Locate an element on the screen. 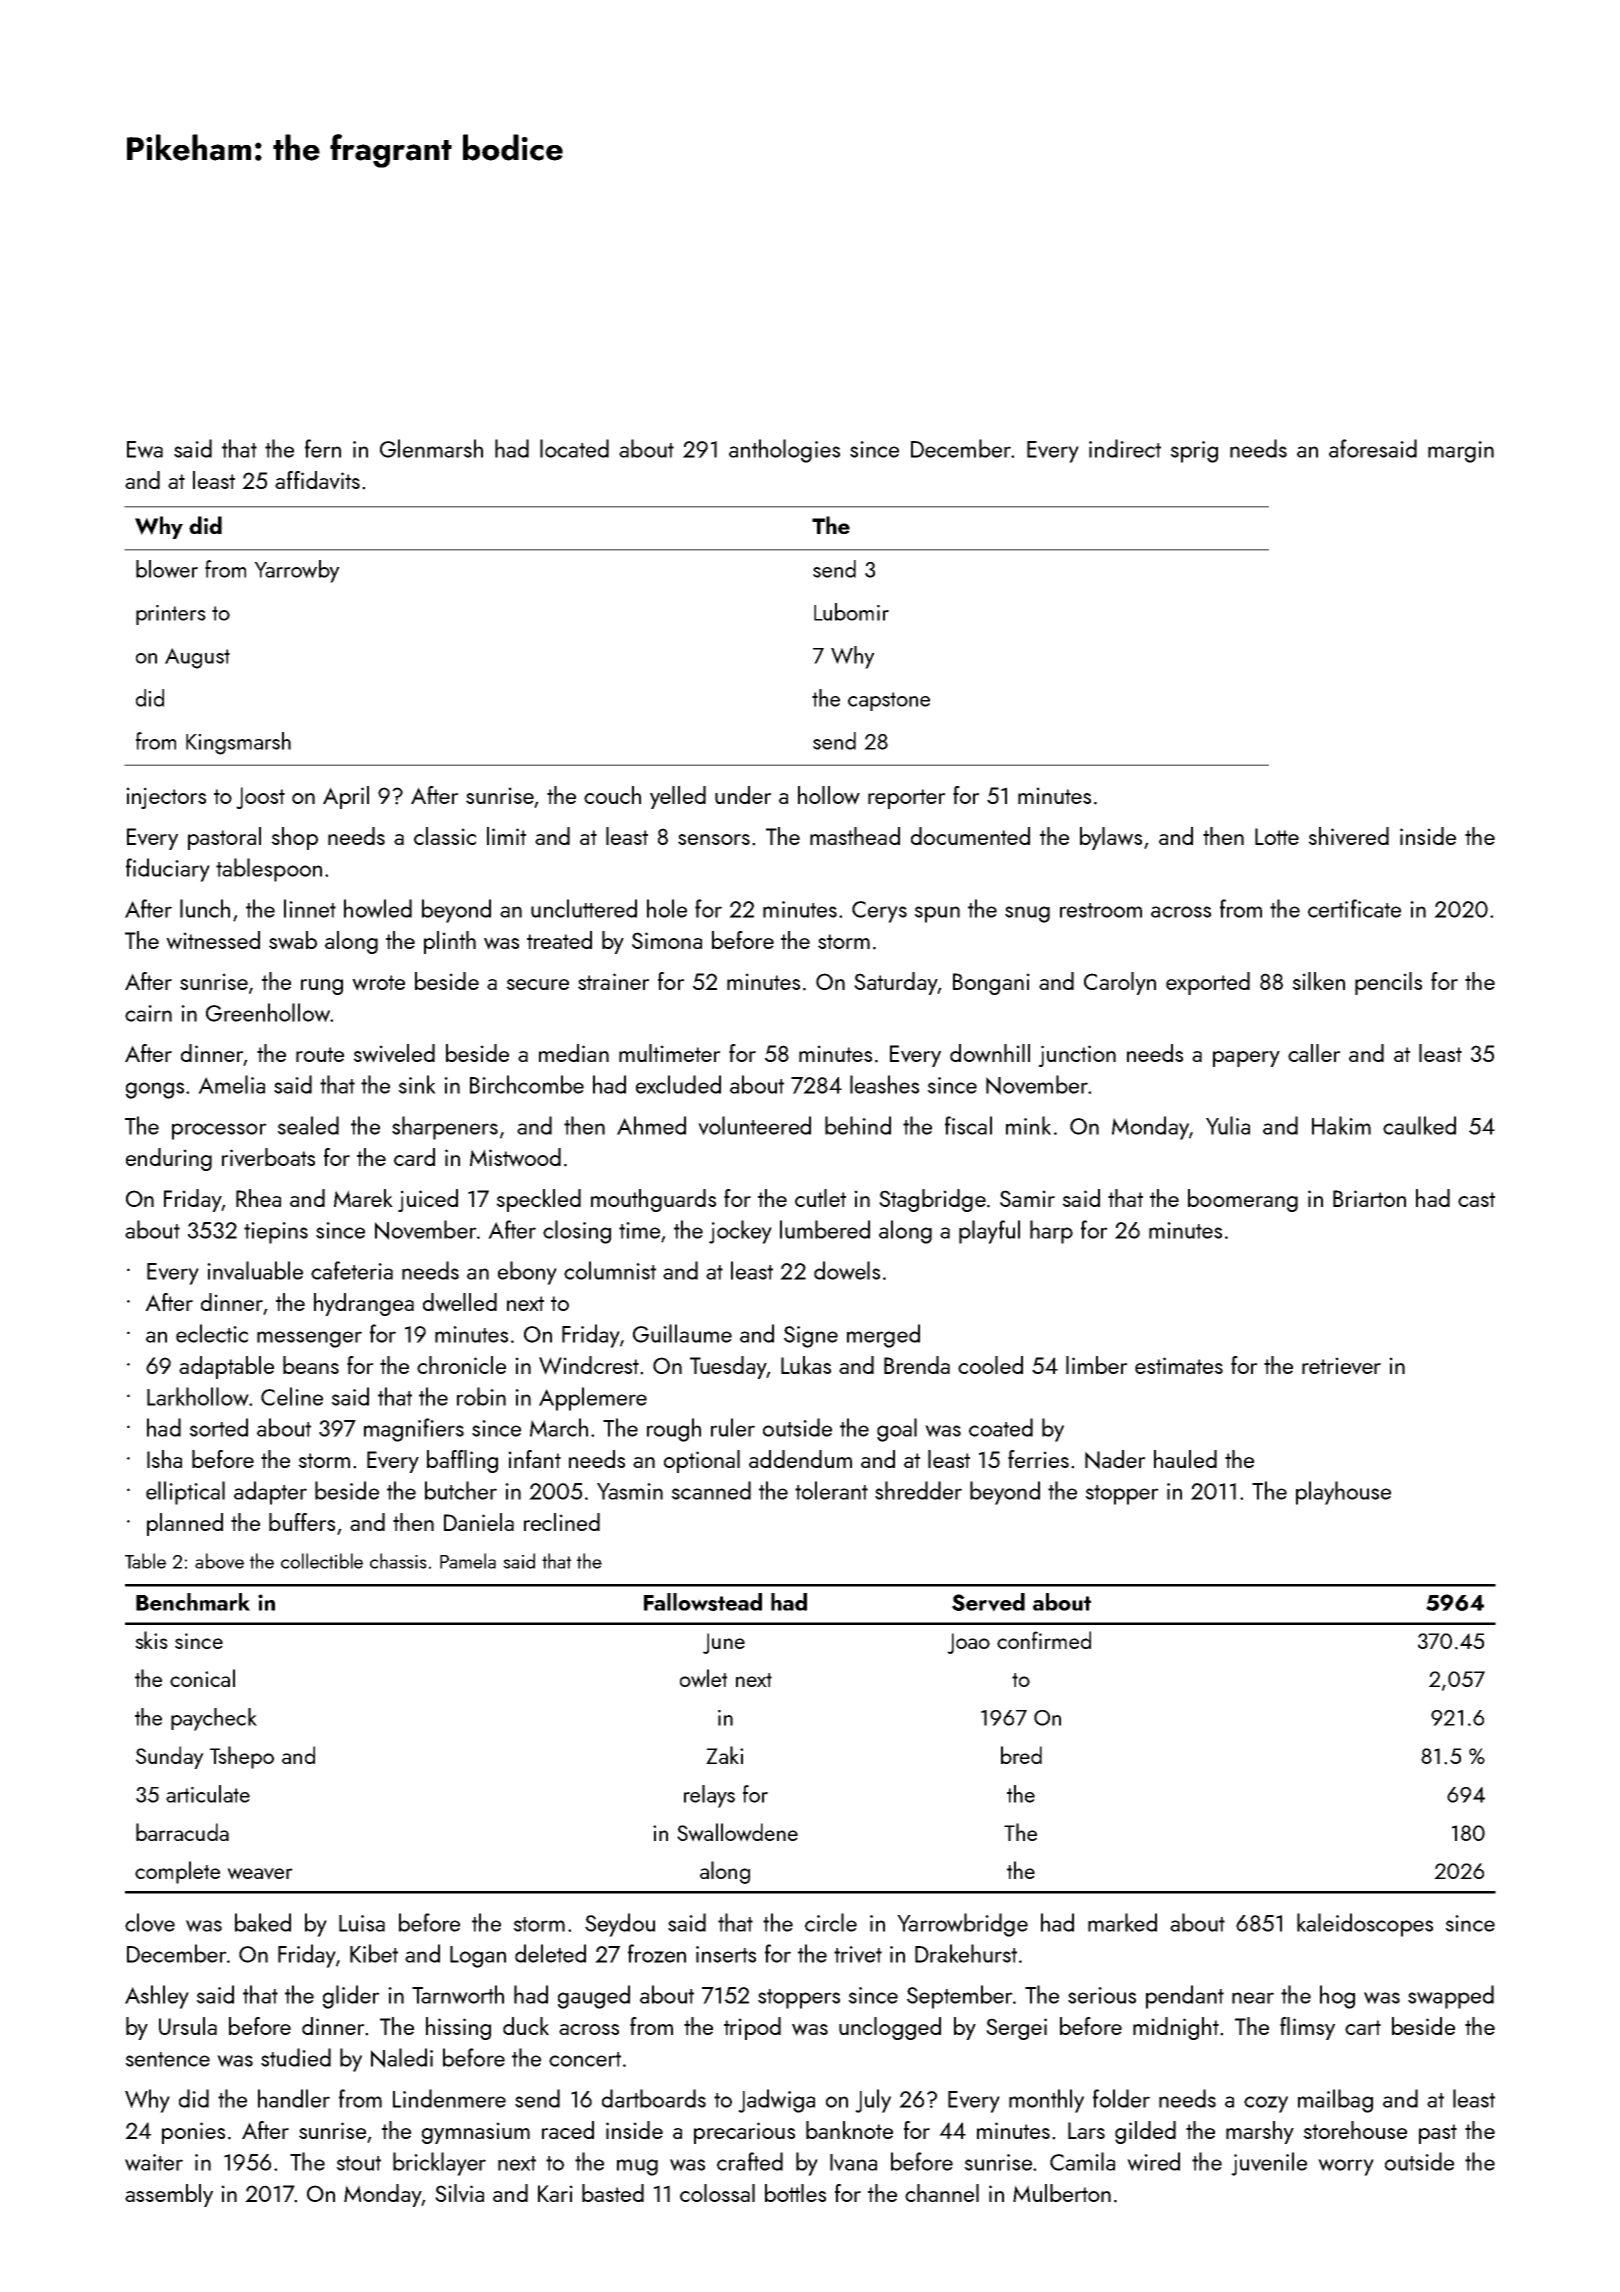 This screenshot has width=1620, height=2292. Celine is located at coordinates (292, 1396).
